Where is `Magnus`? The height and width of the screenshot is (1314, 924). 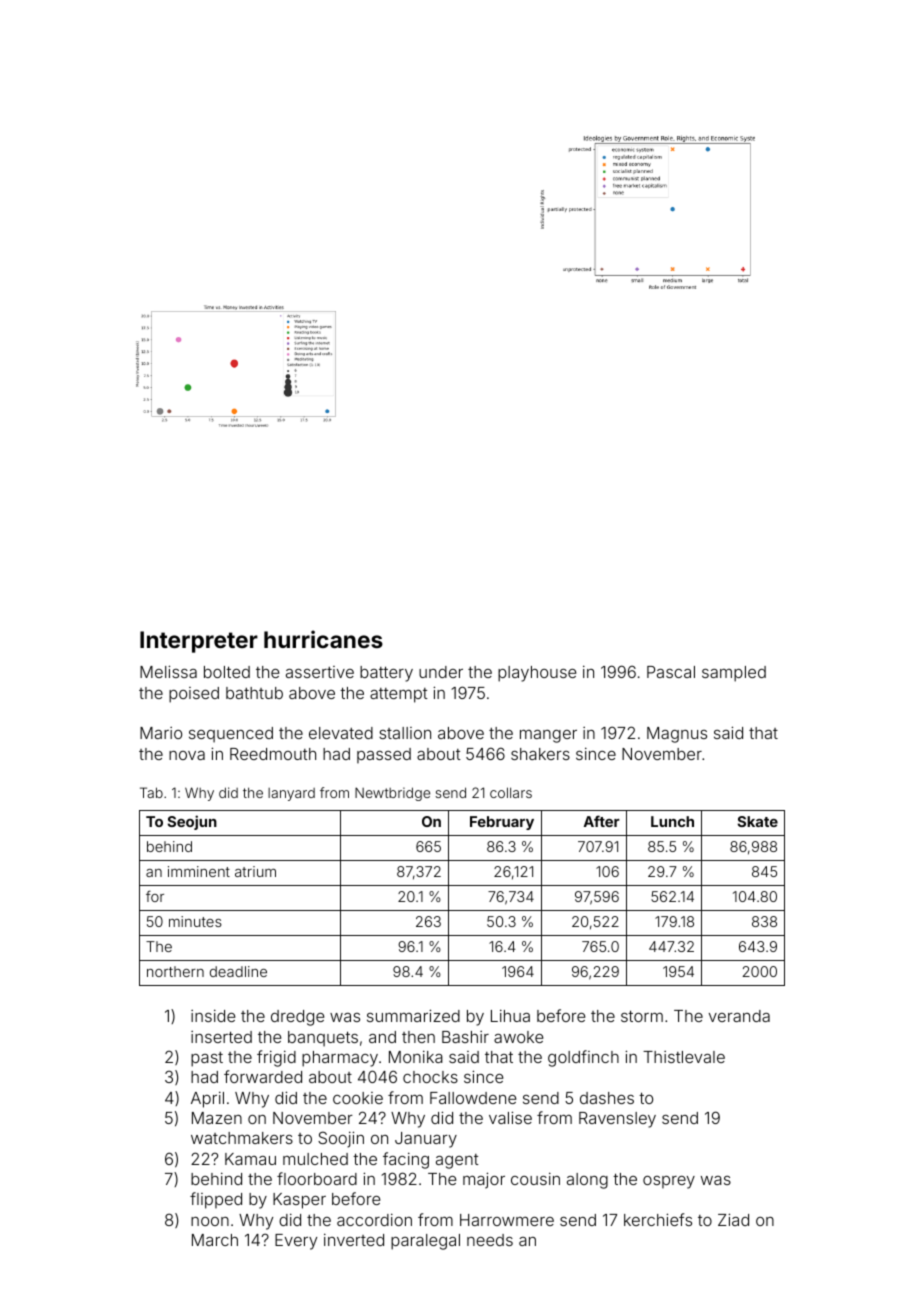 Magnus is located at coordinates (677, 735).
